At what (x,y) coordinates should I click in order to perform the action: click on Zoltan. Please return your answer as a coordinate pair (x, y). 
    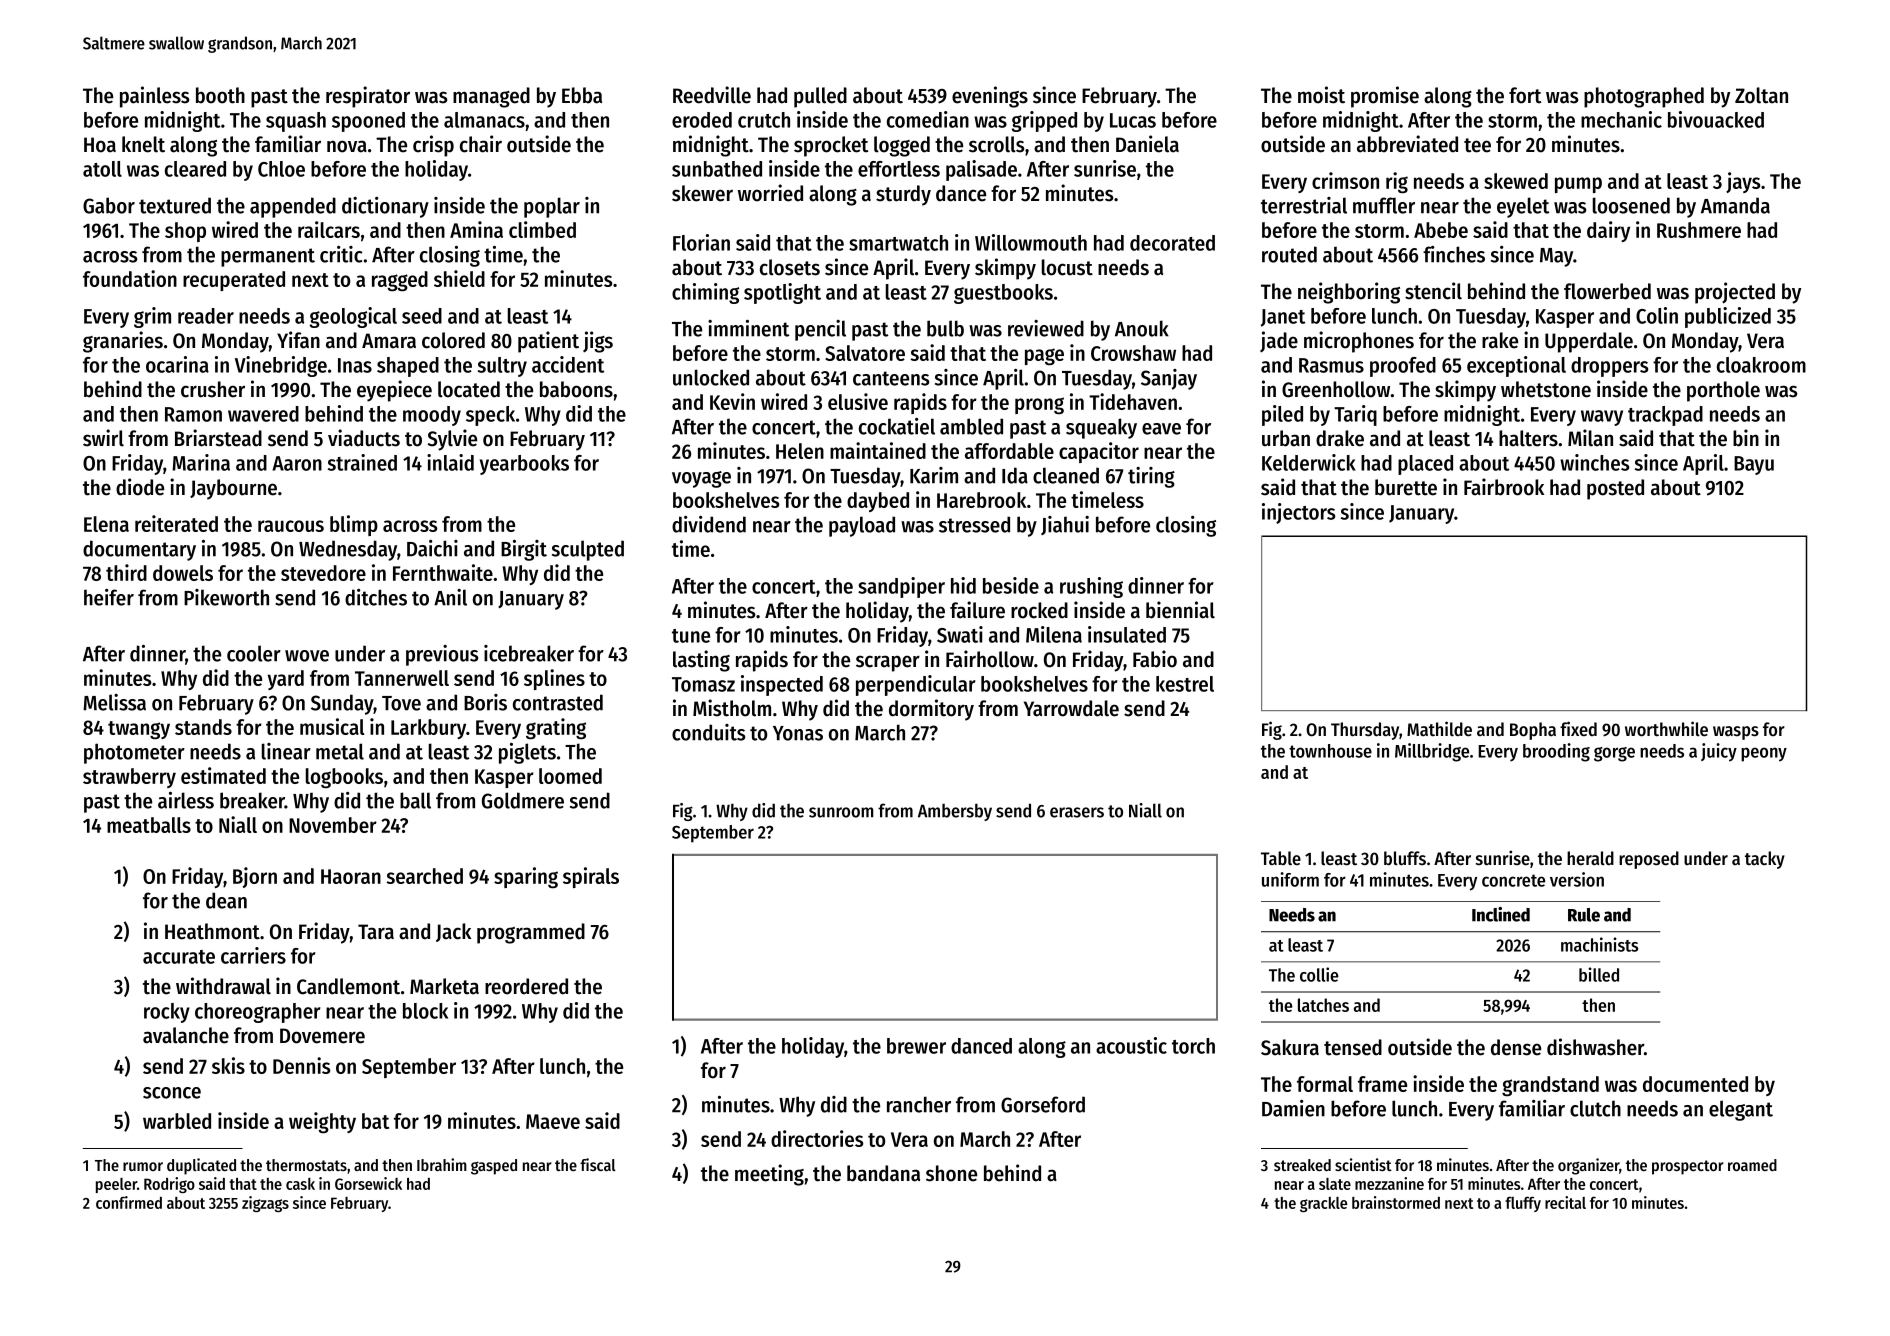
    Looking at the image, I should click on (1761, 95).
